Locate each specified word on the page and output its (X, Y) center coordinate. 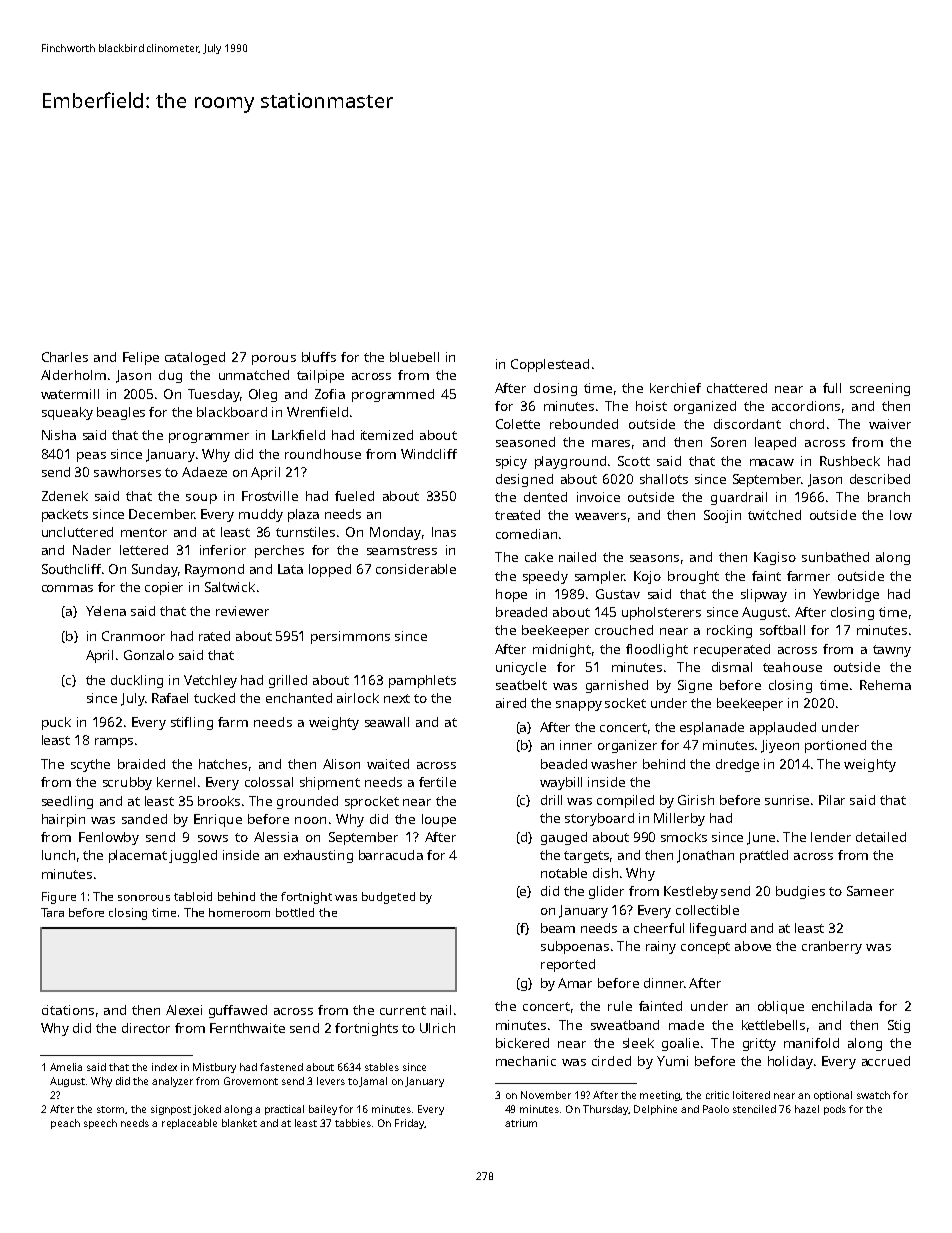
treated (517, 515)
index (164, 1067)
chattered (737, 388)
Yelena (106, 611)
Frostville (270, 496)
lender (831, 837)
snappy (579, 706)
